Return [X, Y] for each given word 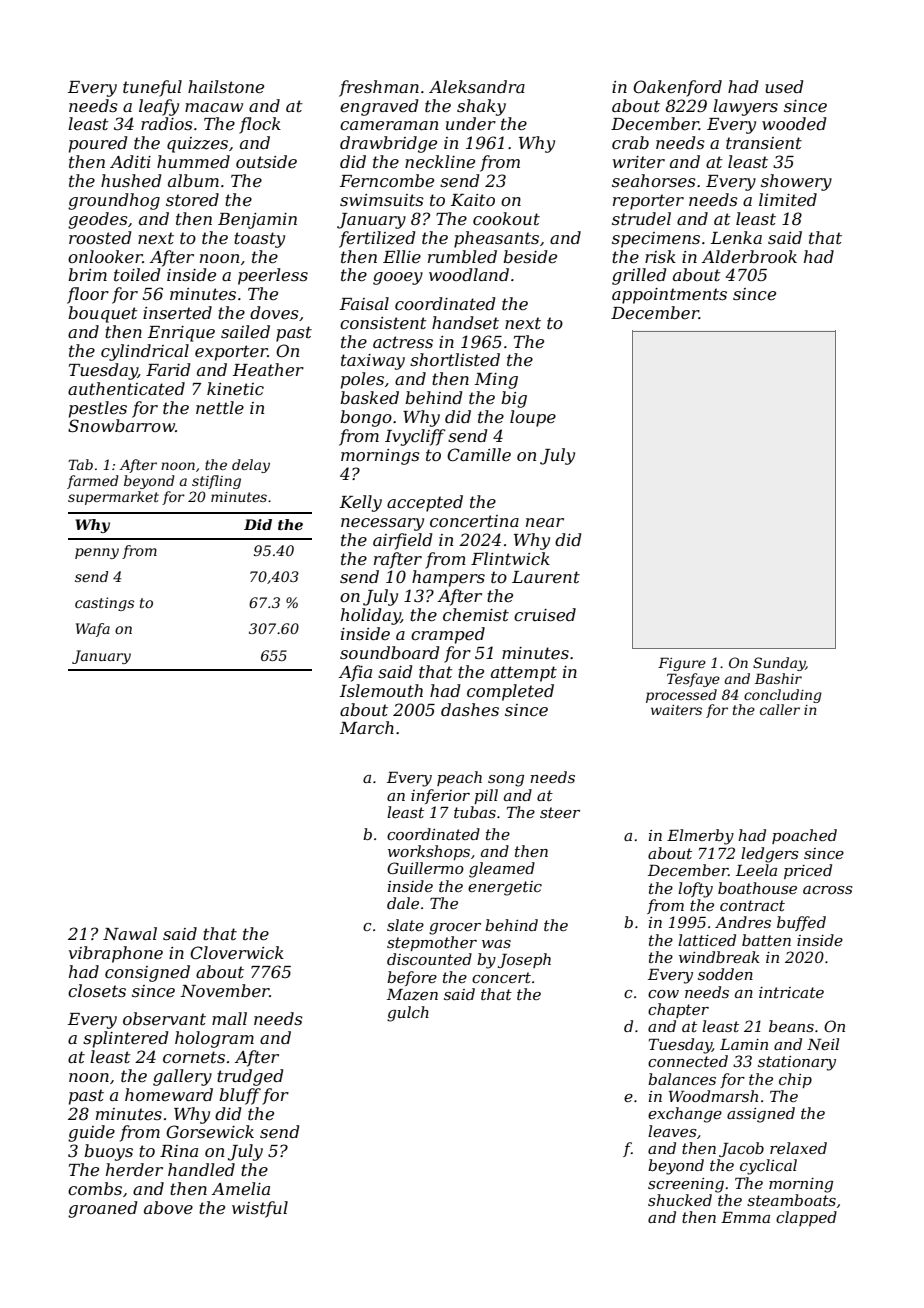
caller [780, 709]
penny [97, 553]
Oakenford [677, 88]
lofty [695, 890]
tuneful [152, 88]
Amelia [241, 1188]
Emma [745, 1217]
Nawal [130, 933]
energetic [505, 888]
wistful [260, 1209]
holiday [371, 616]
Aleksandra [477, 86]
